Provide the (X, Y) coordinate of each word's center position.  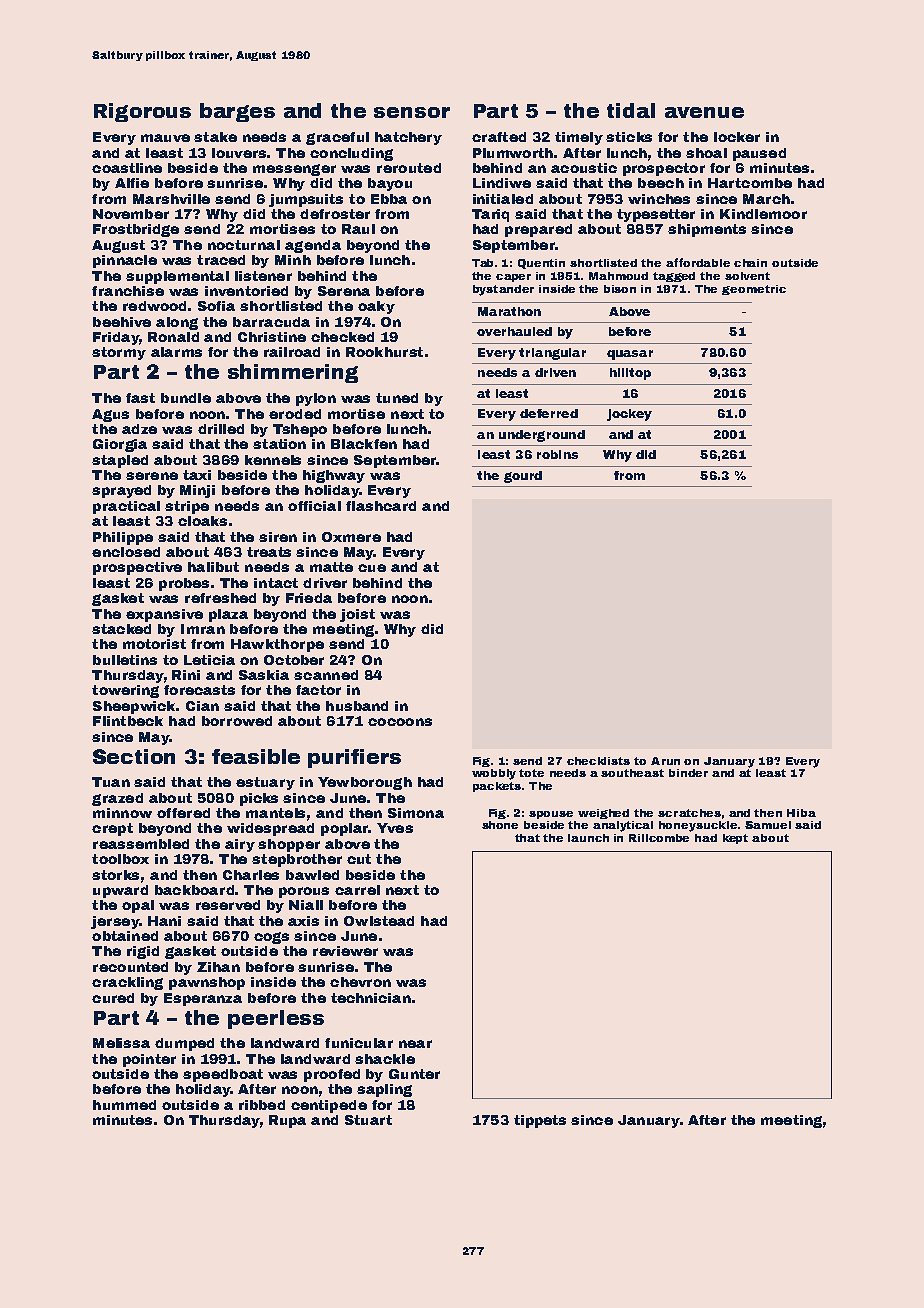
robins (557, 454)
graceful (337, 138)
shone (500, 825)
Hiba (801, 813)
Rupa (287, 1121)
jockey (629, 415)
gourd (523, 477)
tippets (540, 1121)
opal (138, 906)
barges (237, 112)
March (766, 199)
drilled (221, 429)
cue (372, 568)
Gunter (414, 1074)
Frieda (309, 598)
